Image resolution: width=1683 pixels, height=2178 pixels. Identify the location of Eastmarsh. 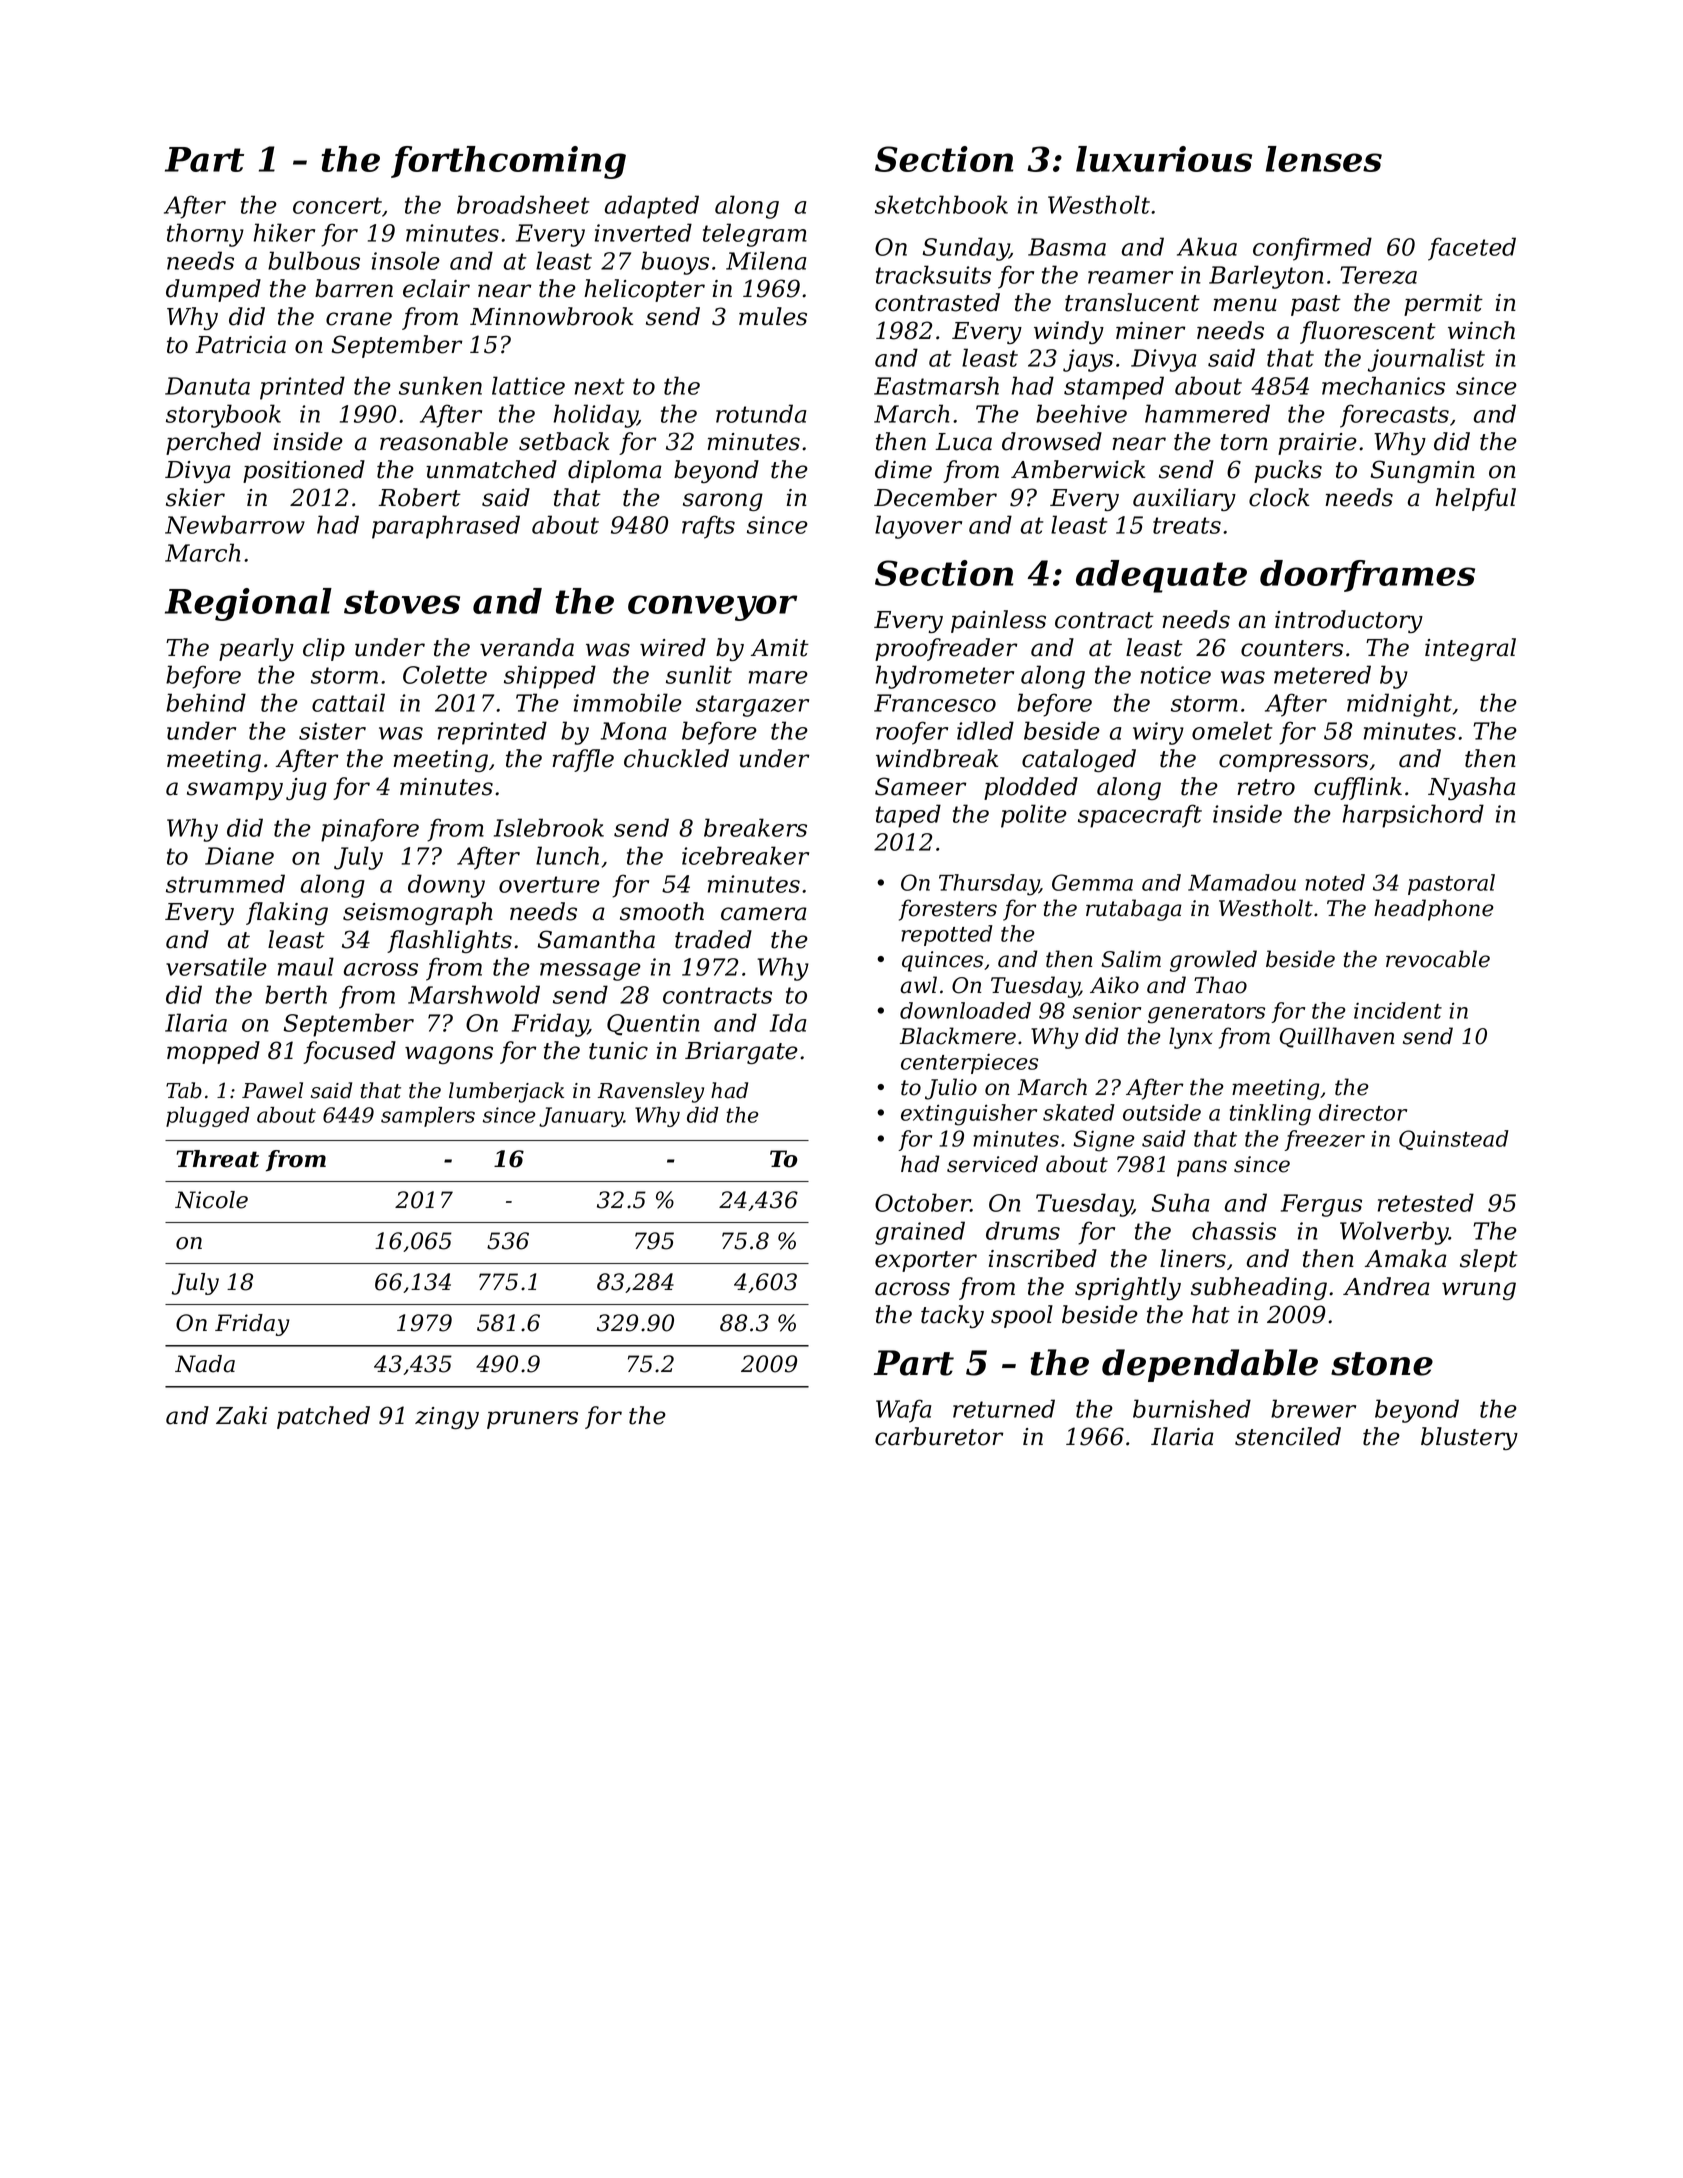
(936, 385).
